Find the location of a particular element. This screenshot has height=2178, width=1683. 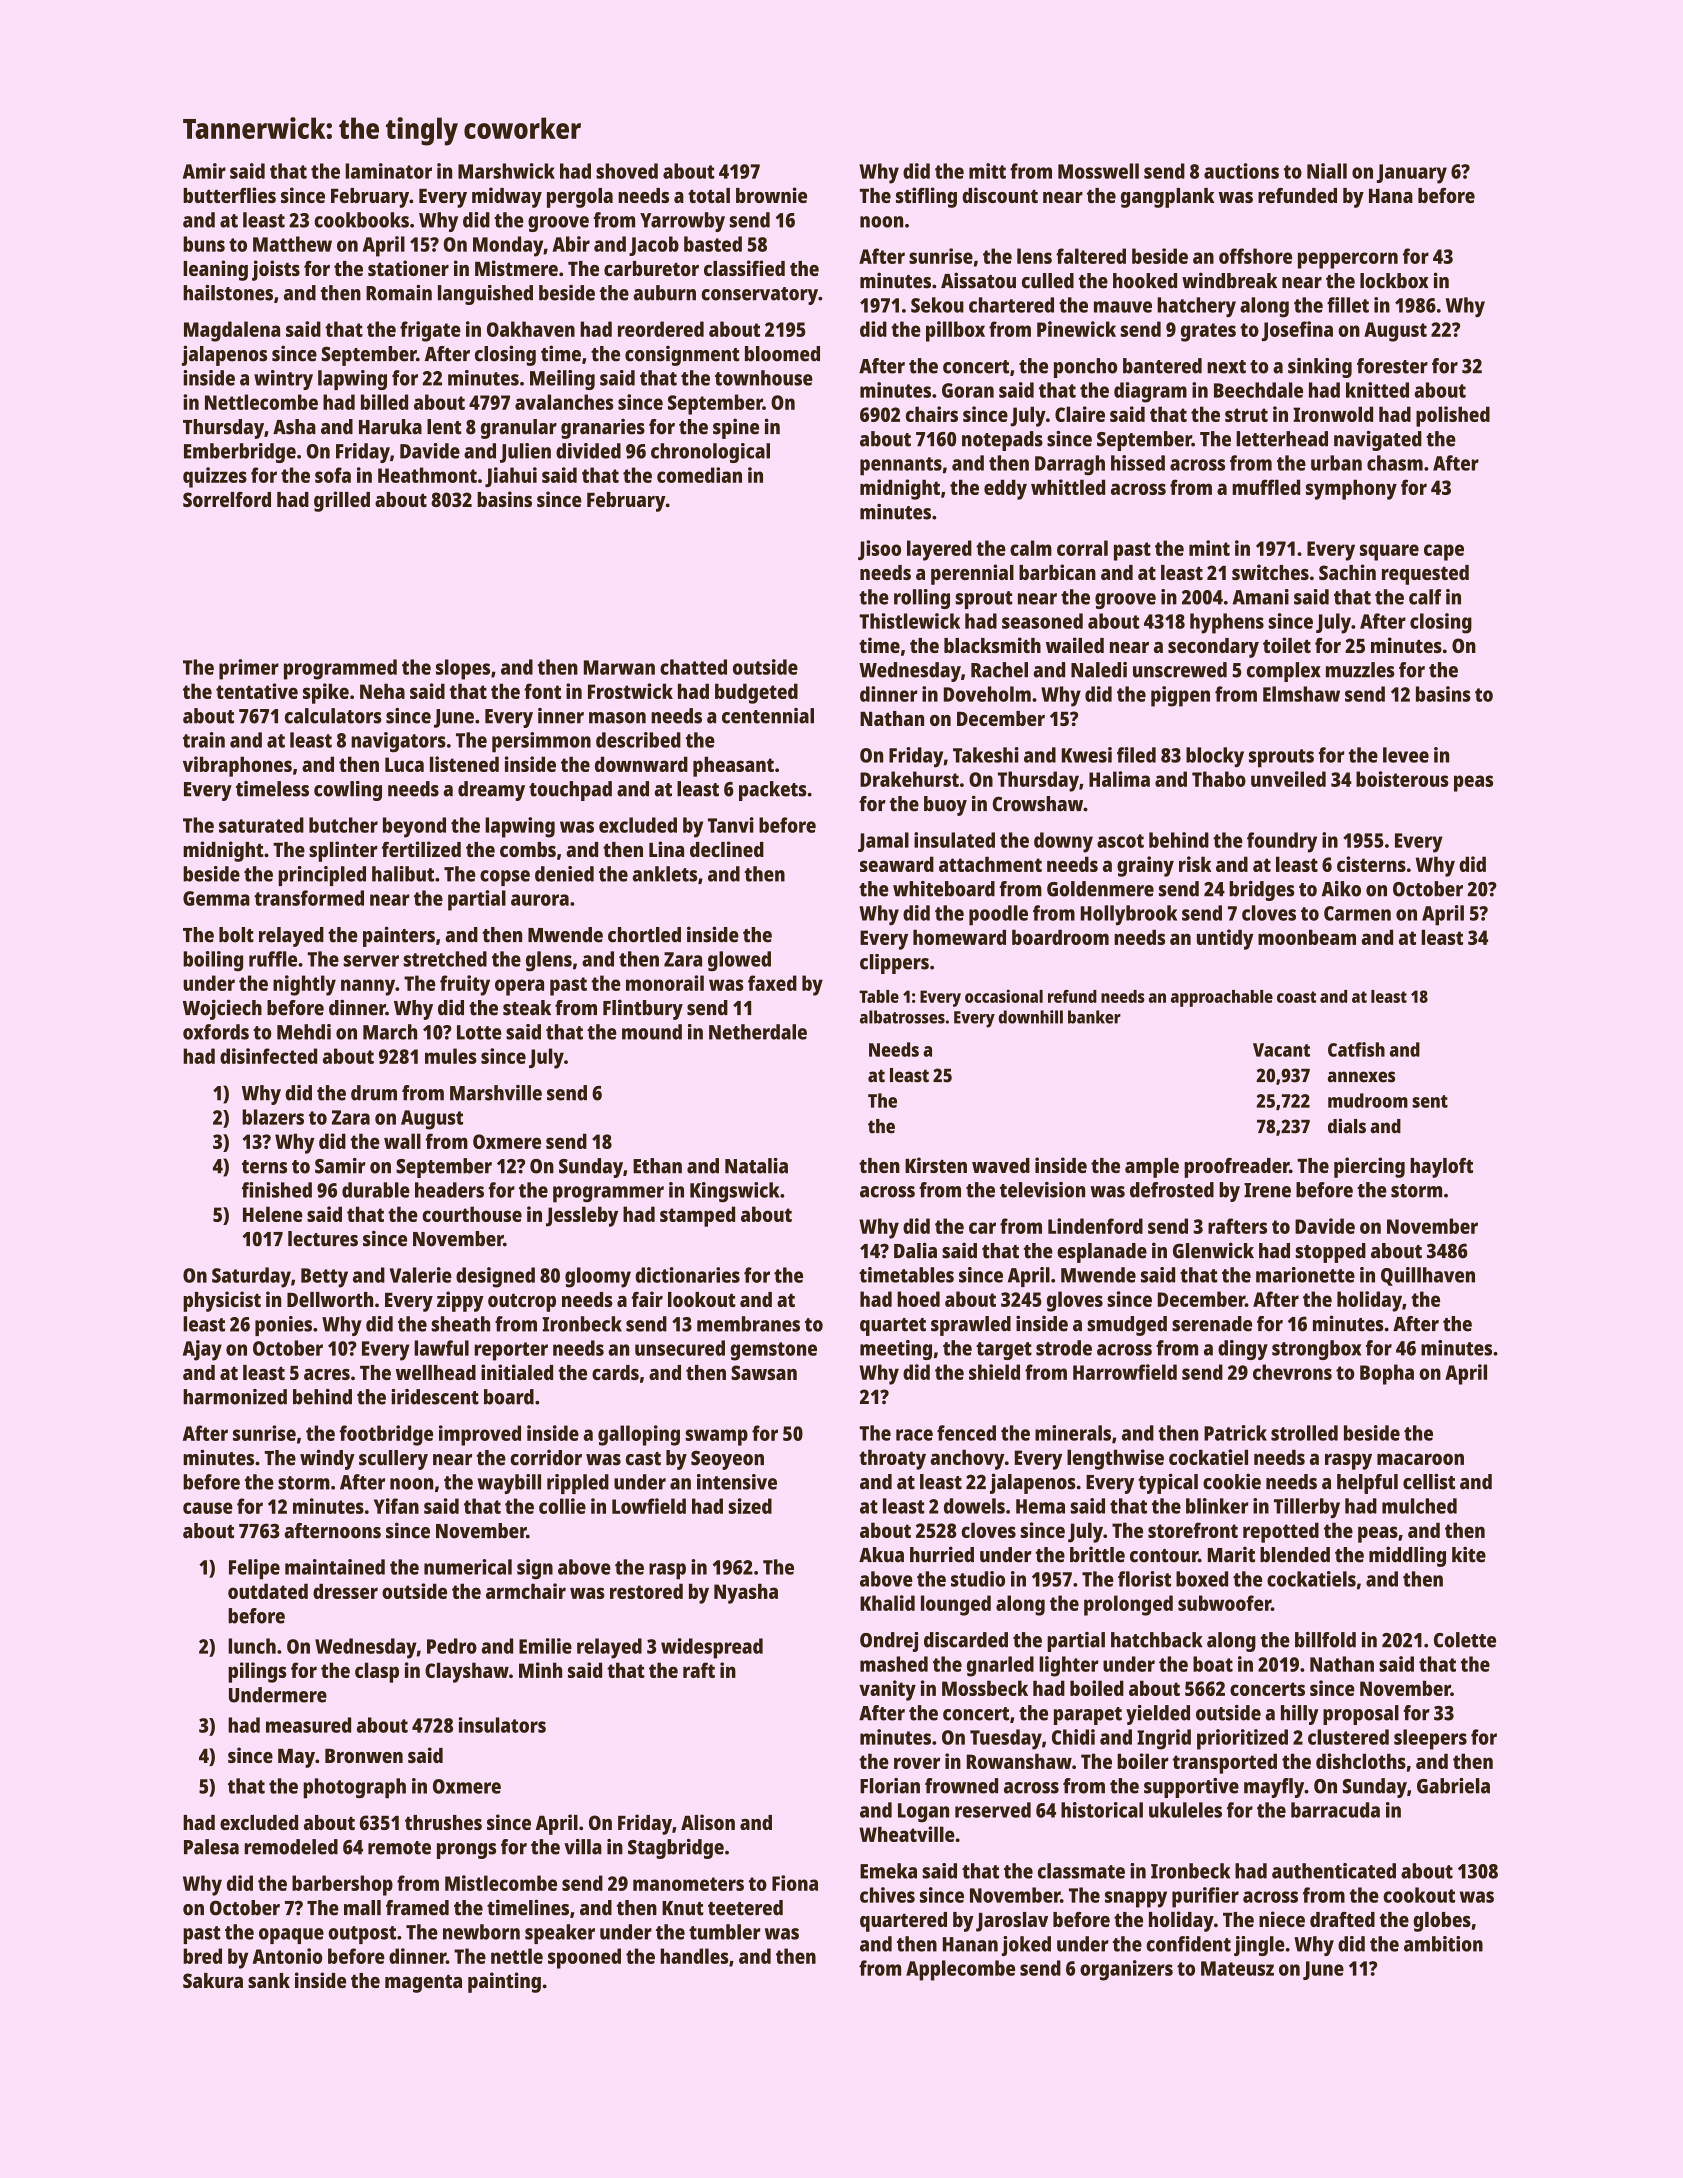

Khalid is located at coordinates (887, 1603).
